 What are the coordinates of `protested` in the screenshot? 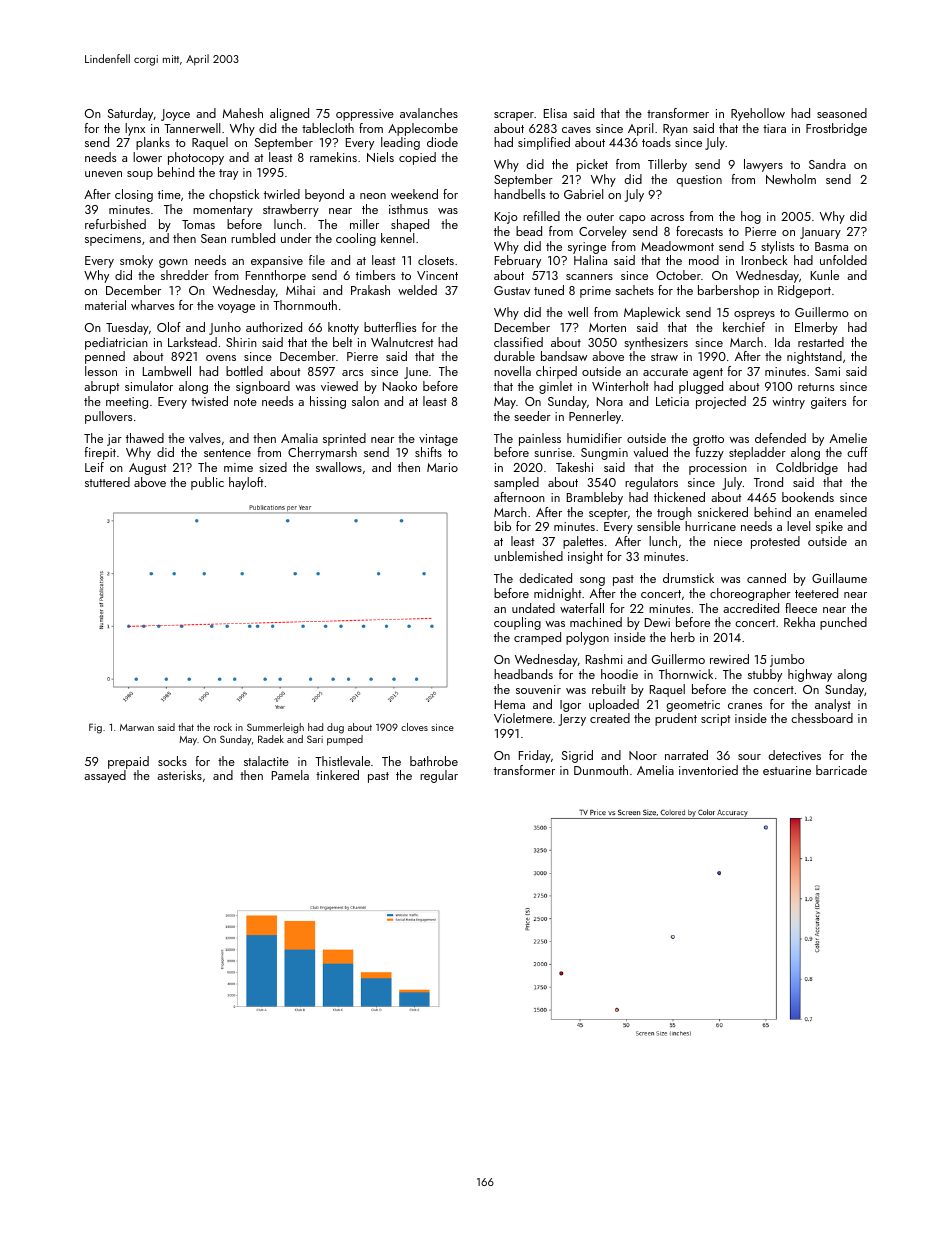 It's located at (775, 542).
